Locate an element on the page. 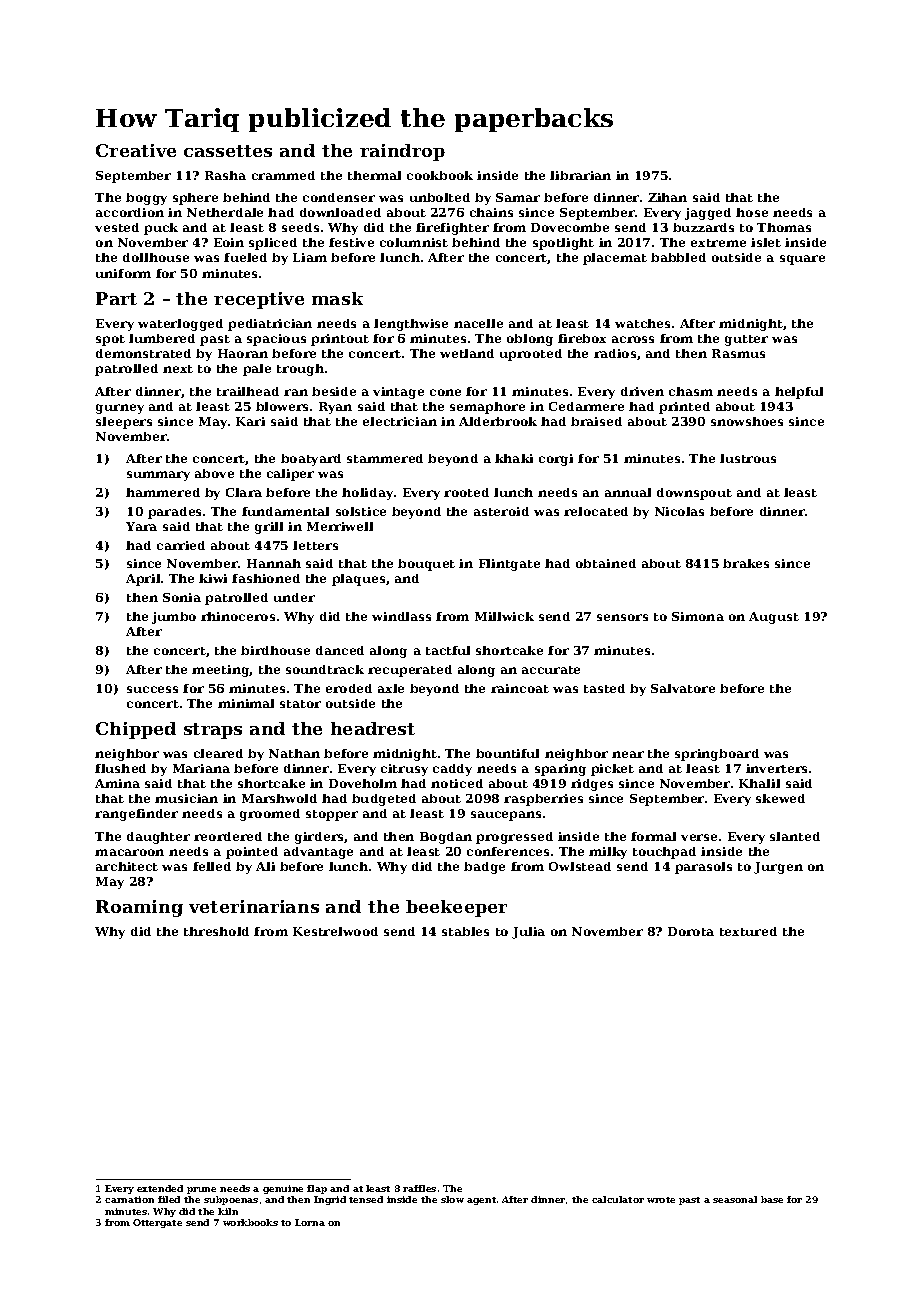  Clara is located at coordinates (244, 492).
